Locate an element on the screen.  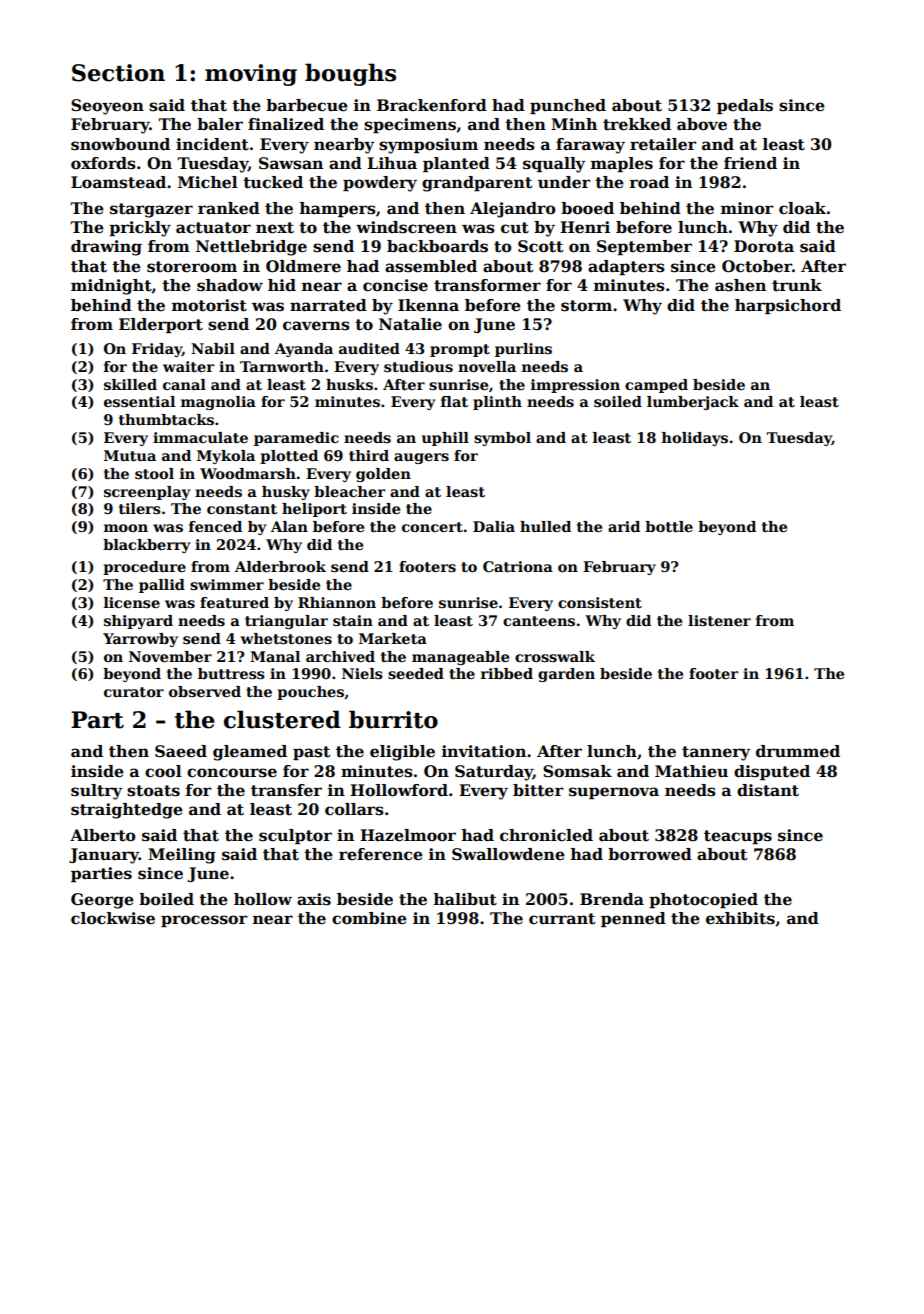
Tarnworth is located at coordinates (282, 366).
